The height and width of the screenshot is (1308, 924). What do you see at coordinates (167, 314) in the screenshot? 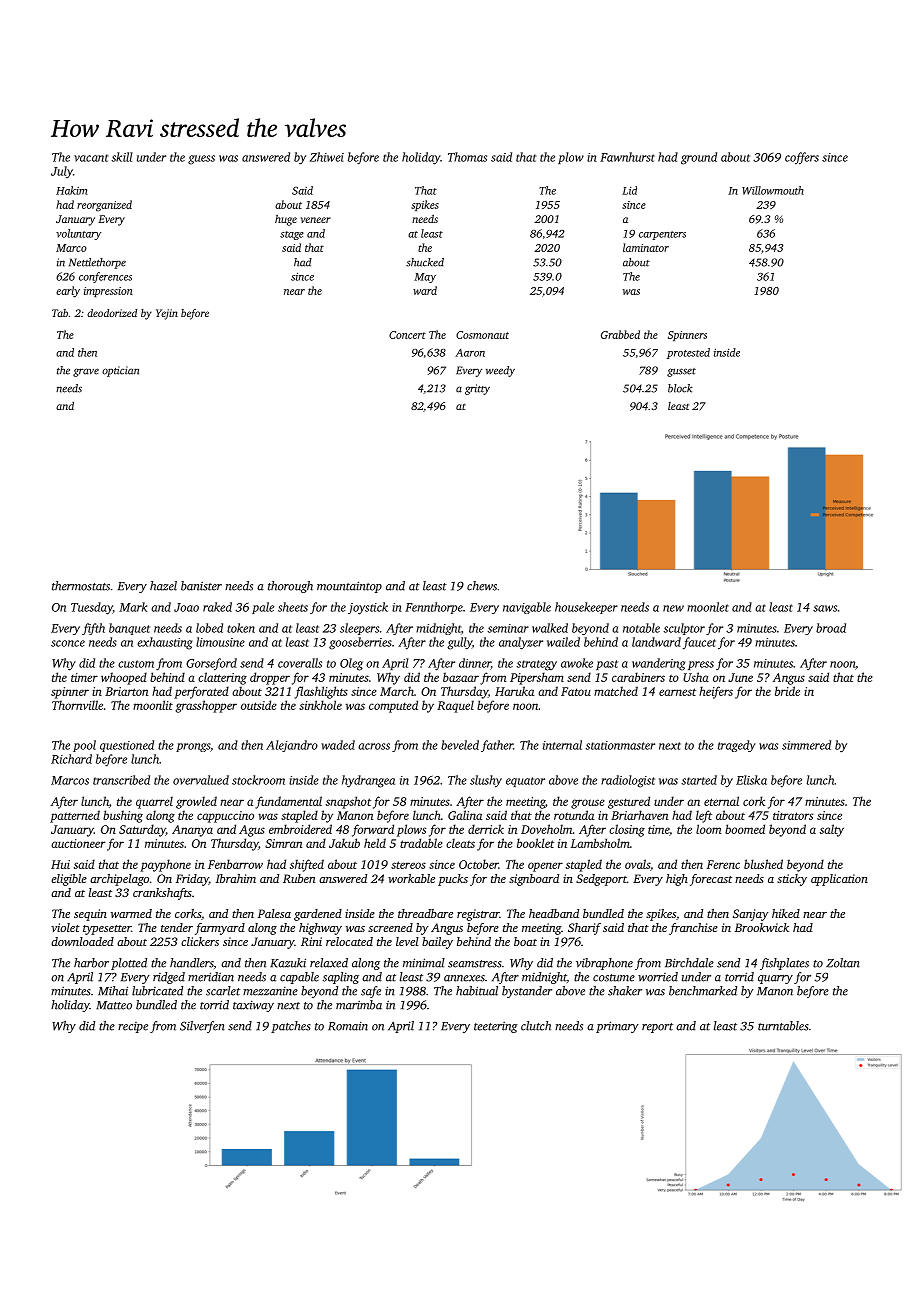
I see `Yejin` at bounding box center [167, 314].
